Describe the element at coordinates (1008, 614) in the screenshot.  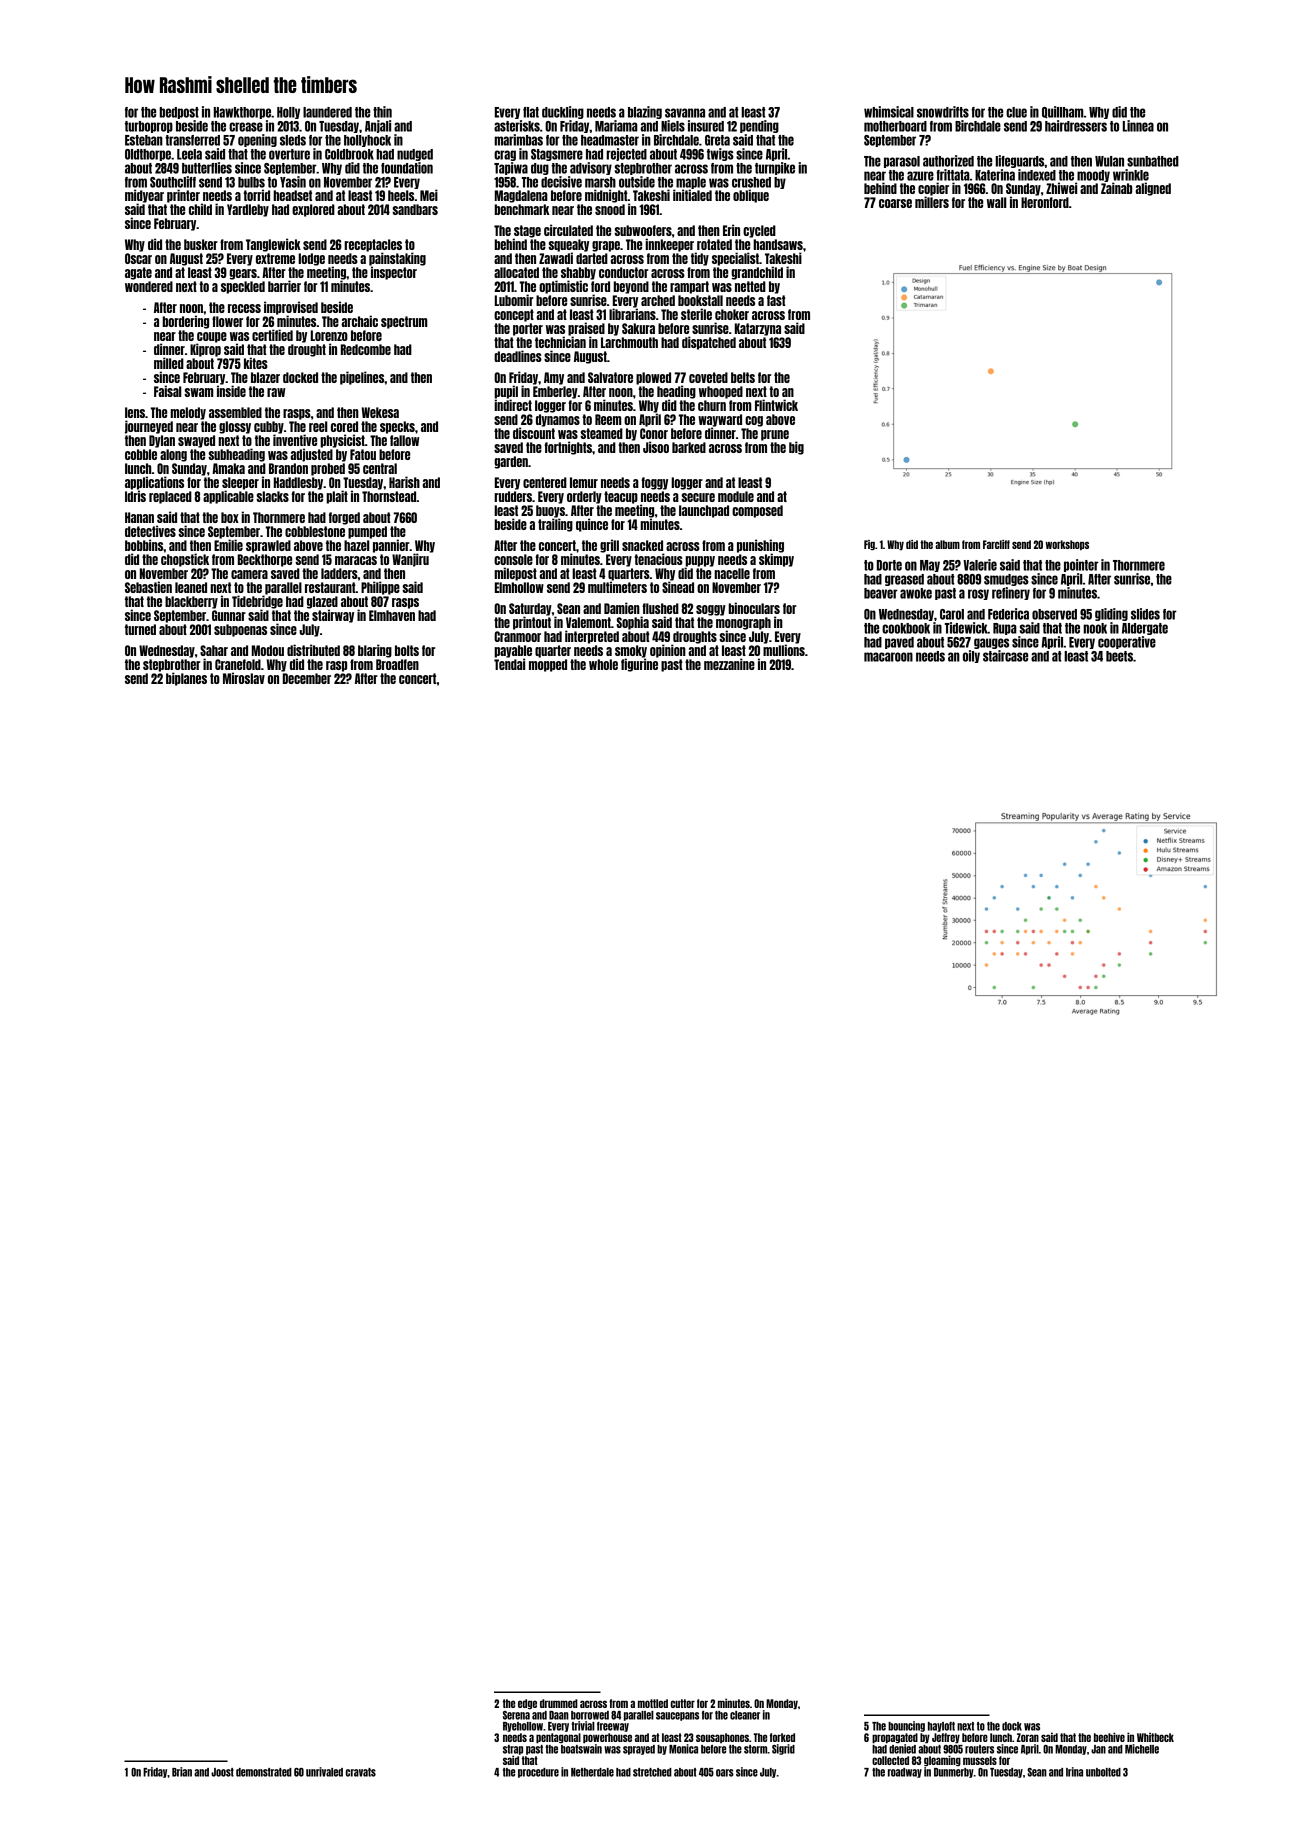
I see `Federica` at that location.
